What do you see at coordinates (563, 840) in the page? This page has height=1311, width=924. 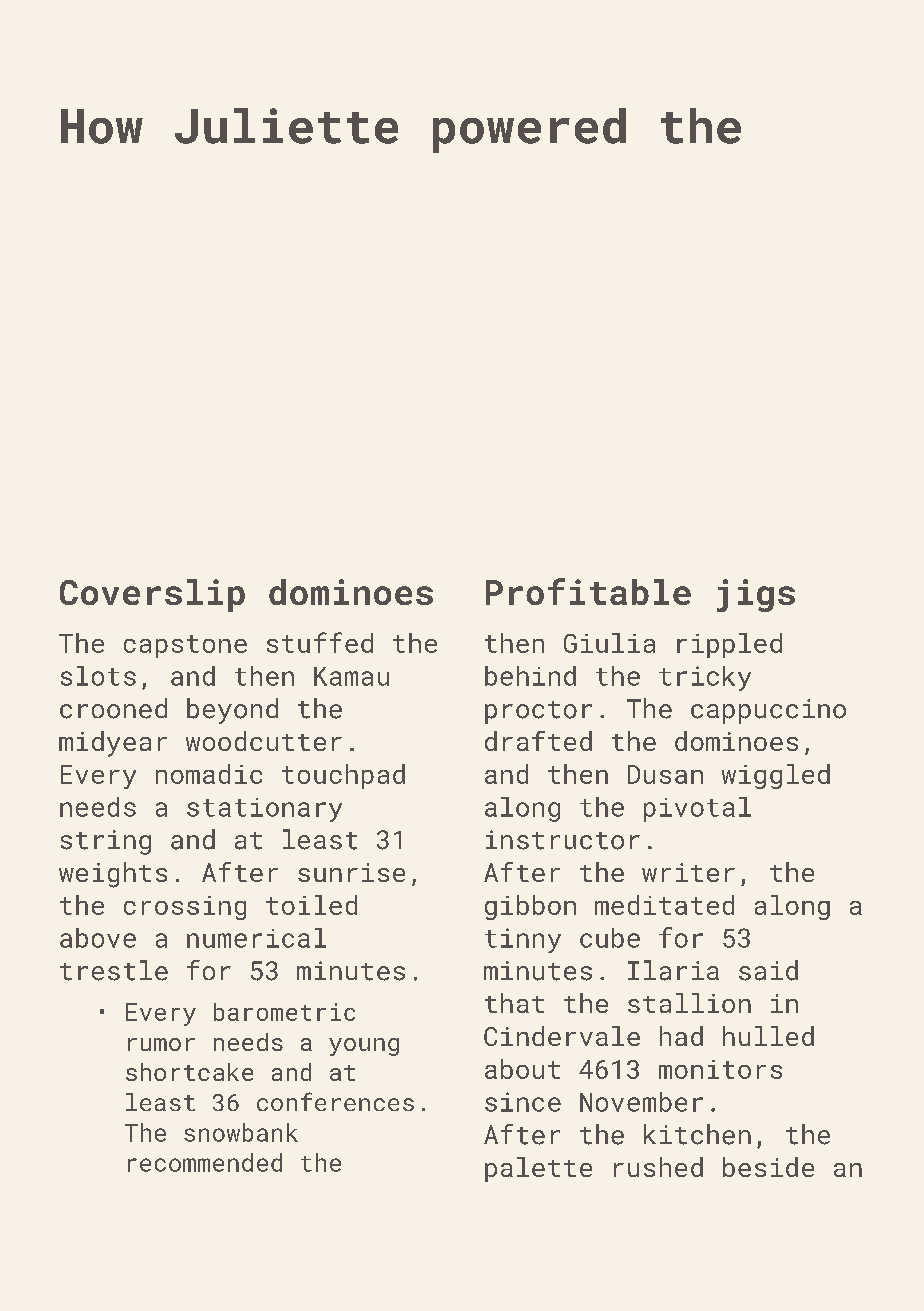 I see `instructor` at bounding box center [563, 840].
